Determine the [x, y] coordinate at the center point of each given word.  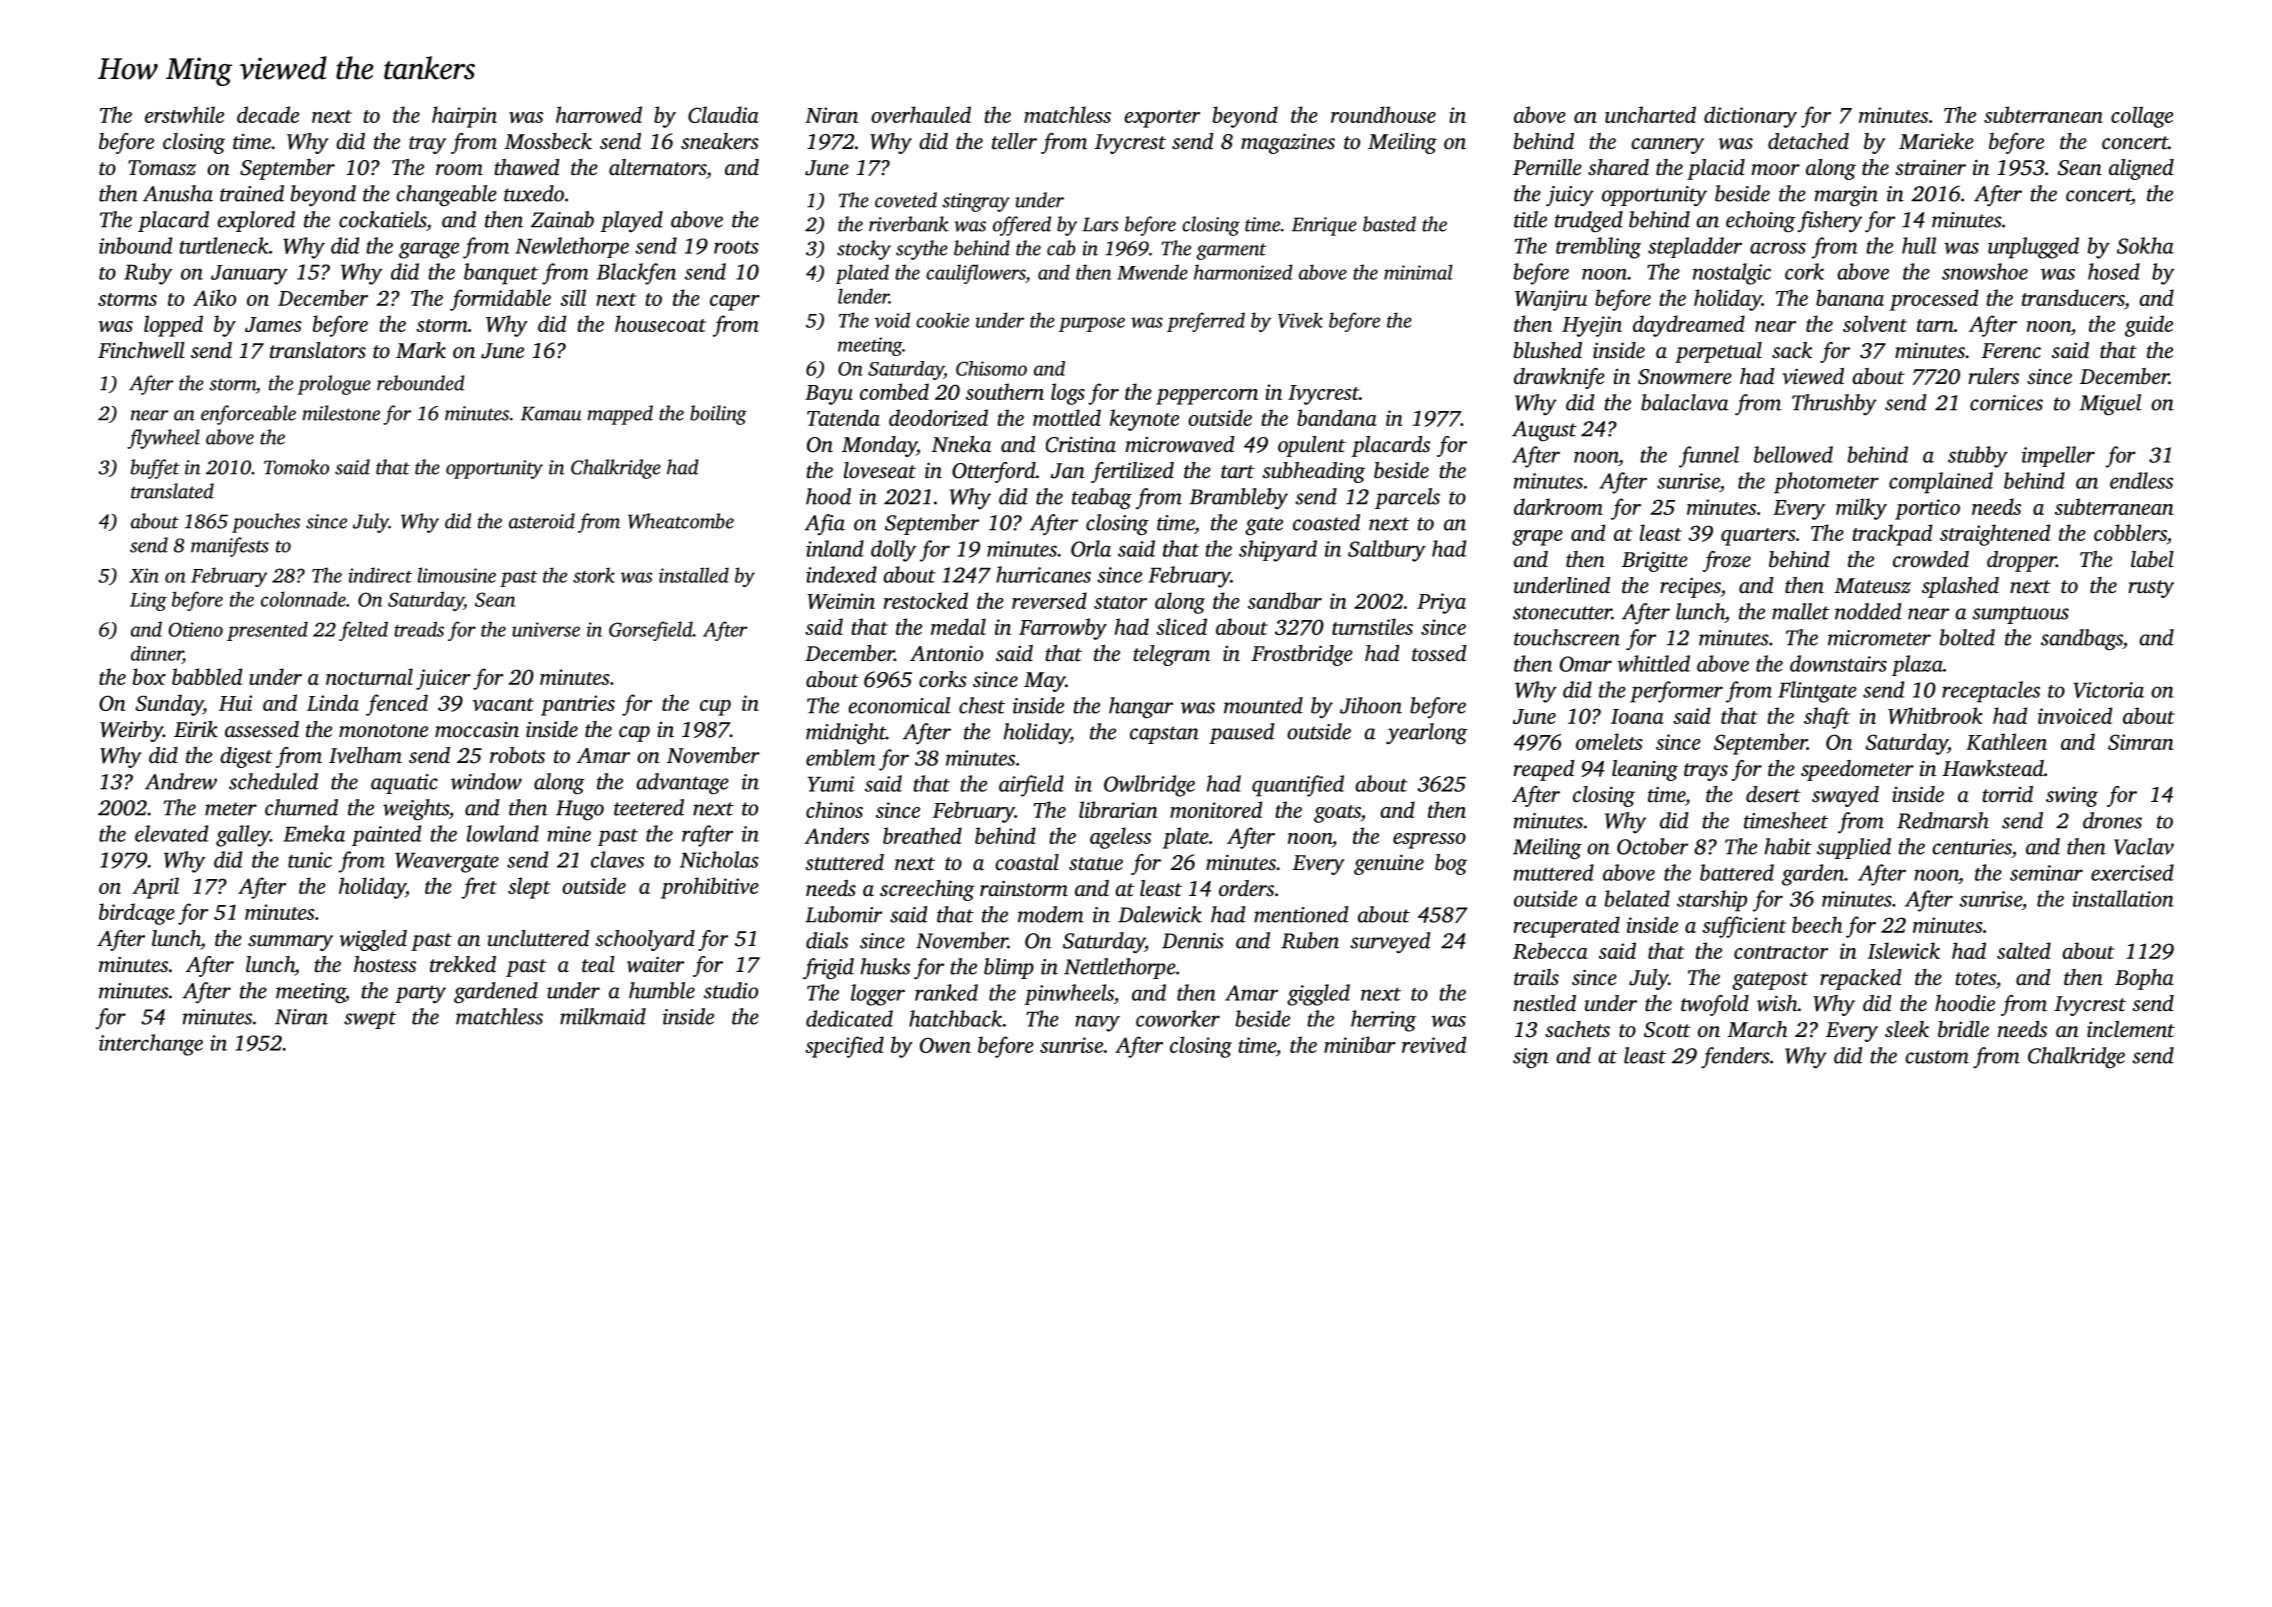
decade [268, 114]
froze [1727, 561]
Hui [235, 703]
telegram [1171, 655]
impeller [2058, 456]
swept [370, 1020]
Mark [421, 350]
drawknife [1559, 378]
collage [2142, 117]
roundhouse [1383, 114]
